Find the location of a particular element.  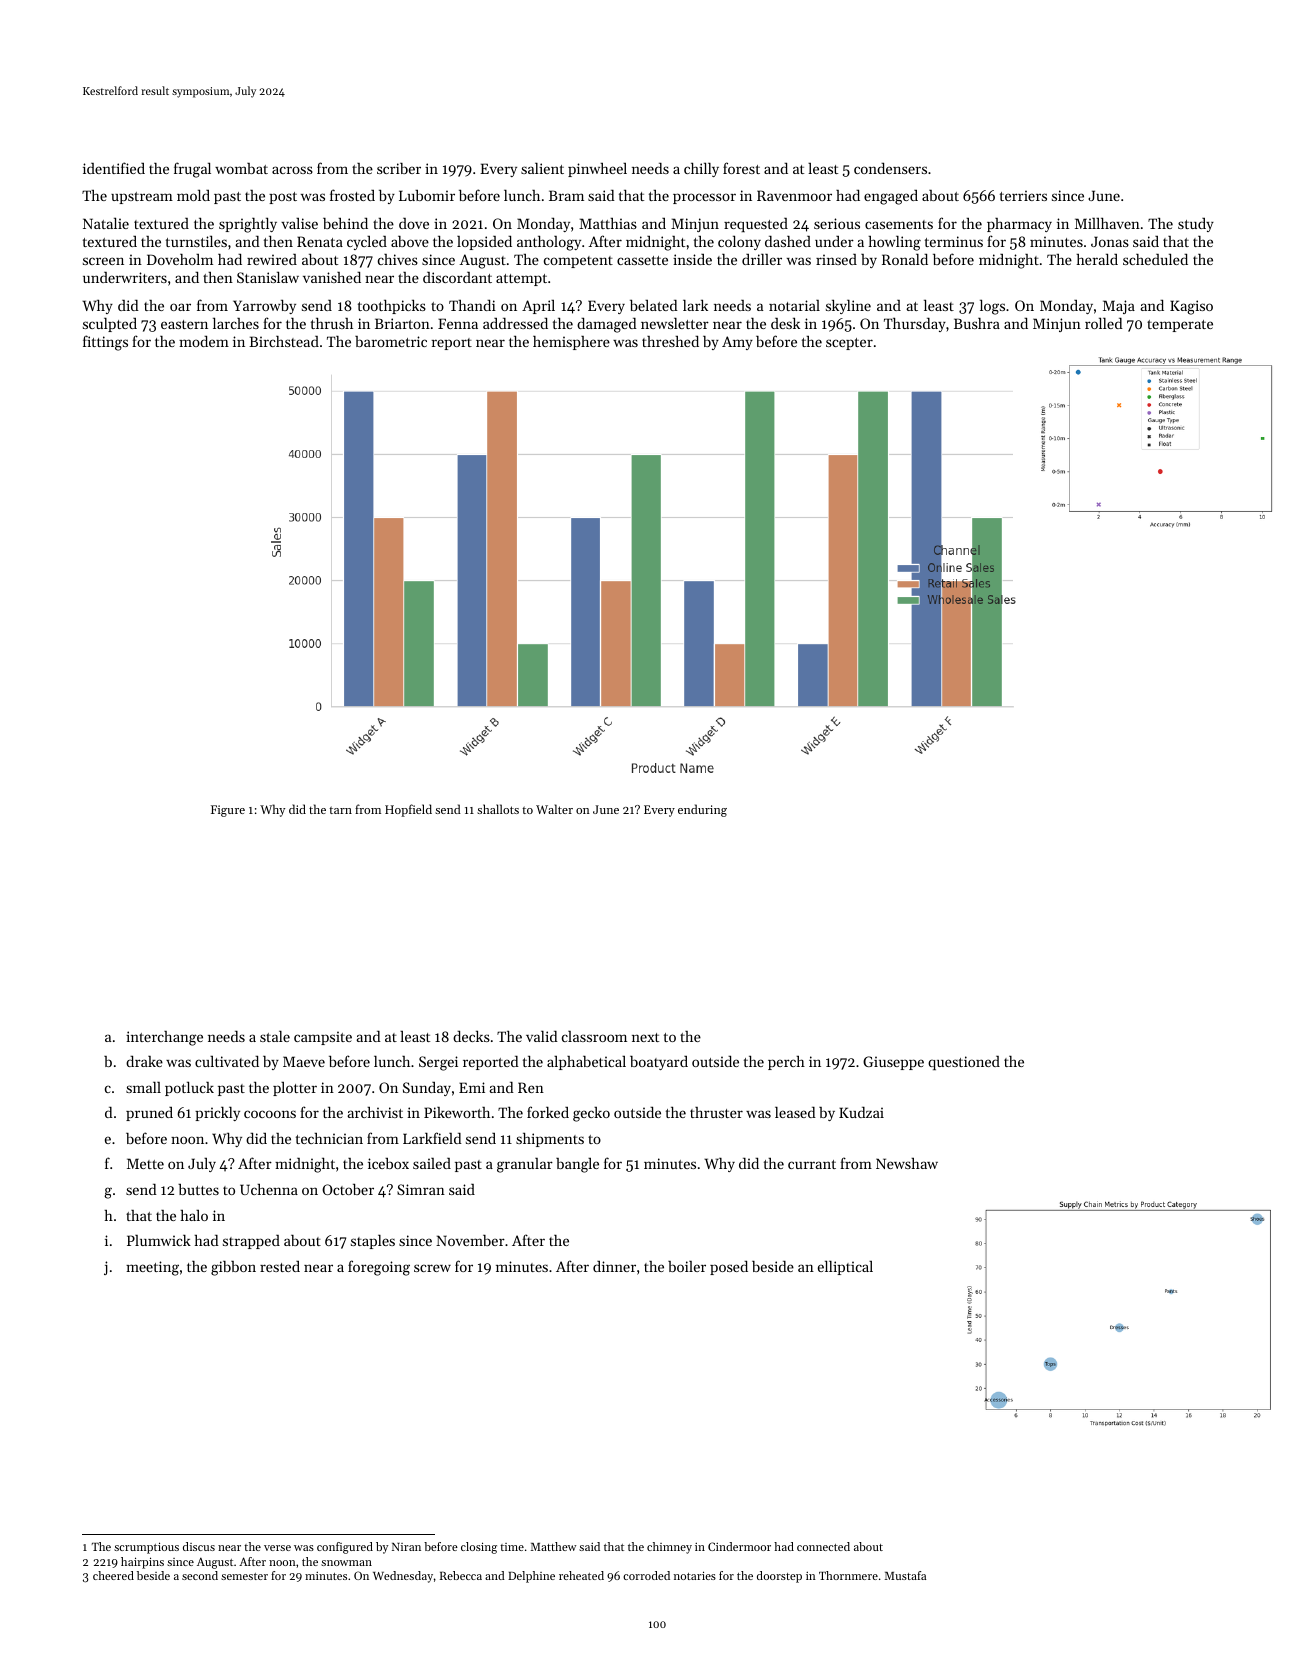

discus is located at coordinates (199, 1546).
